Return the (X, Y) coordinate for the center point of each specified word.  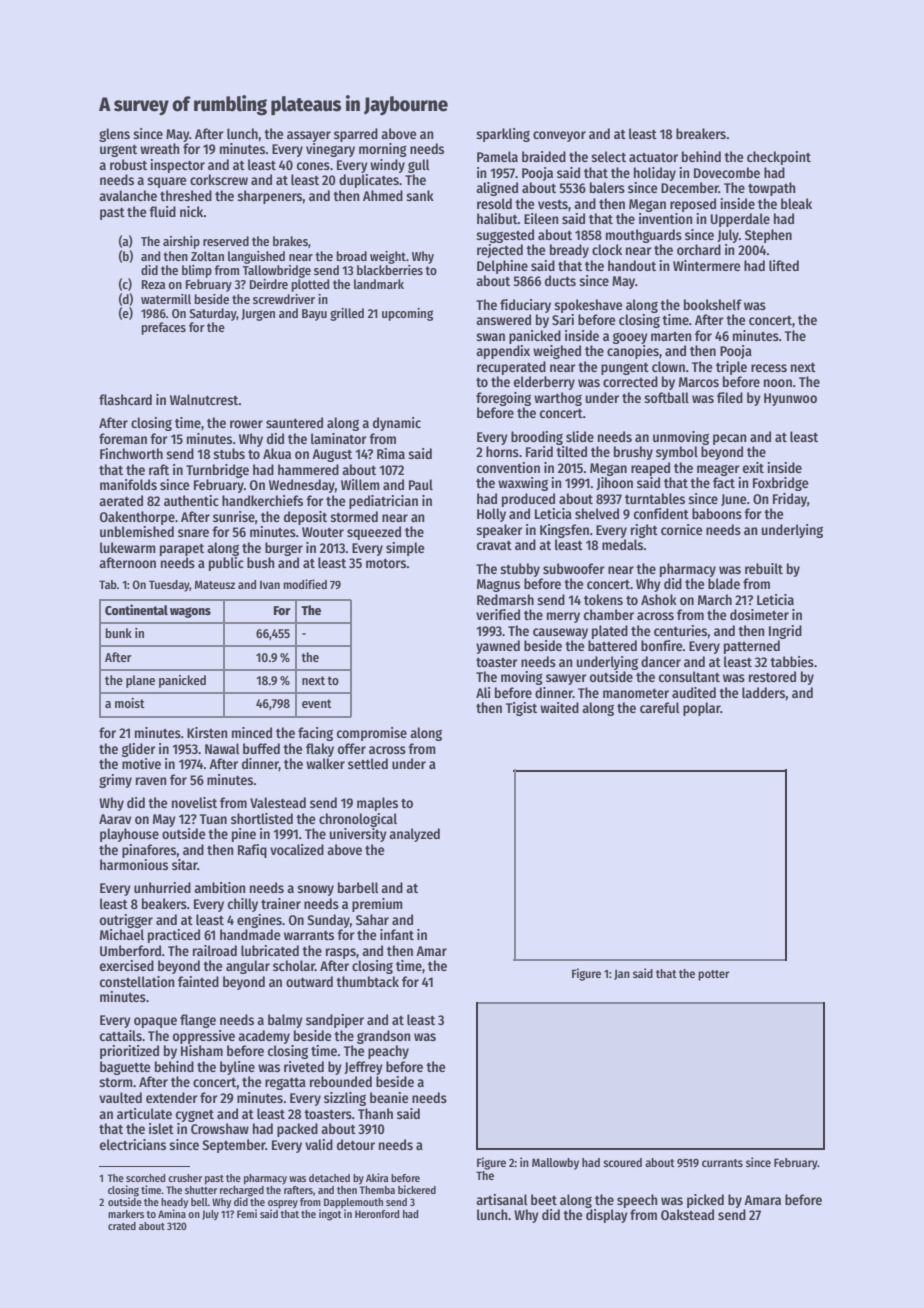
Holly (491, 515)
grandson (384, 1037)
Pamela (497, 156)
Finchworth (131, 453)
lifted (784, 265)
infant (397, 934)
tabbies (792, 661)
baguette (125, 1068)
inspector (178, 166)
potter (713, 975)
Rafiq (252, 851)
